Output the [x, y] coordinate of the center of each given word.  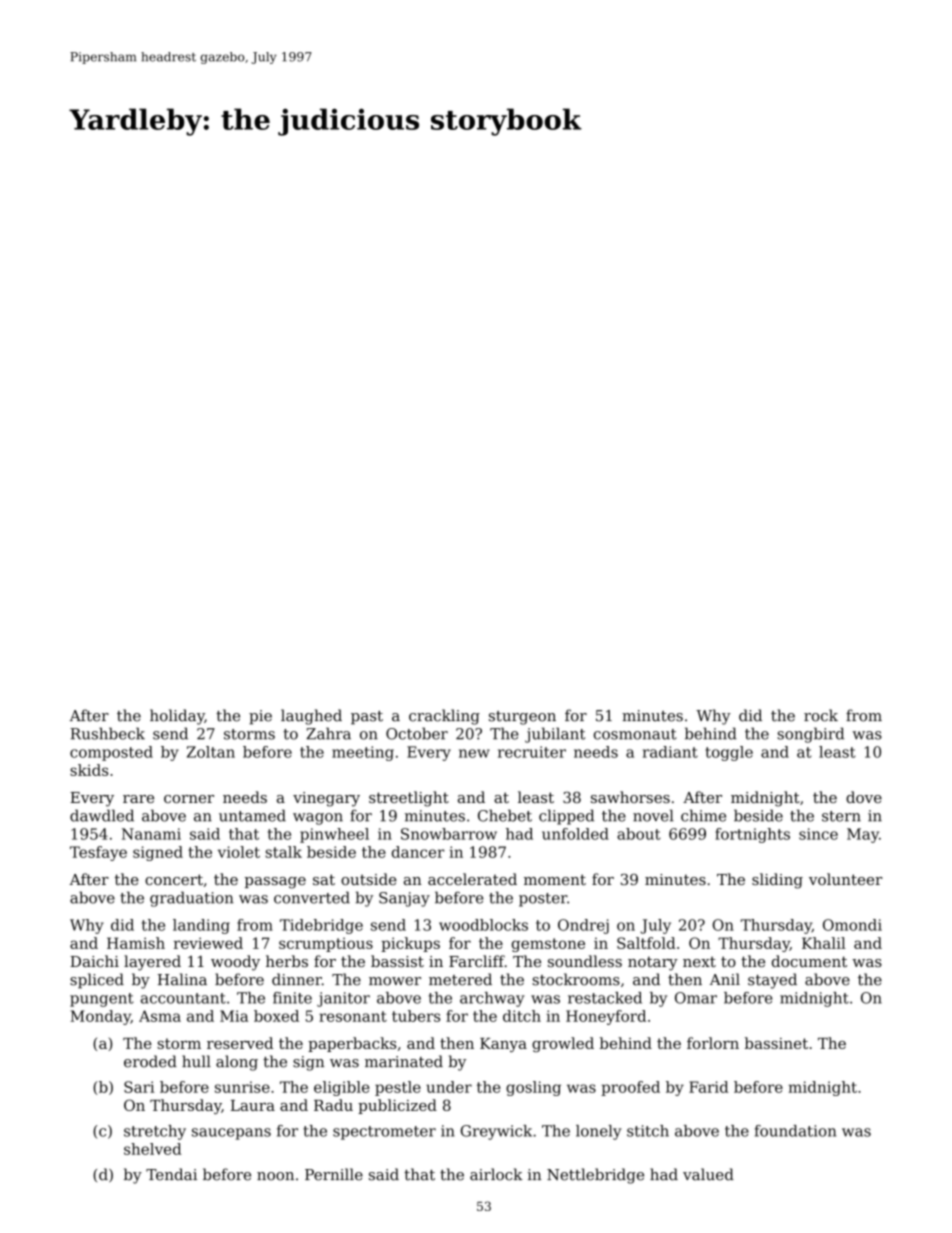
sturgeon [522, 718]
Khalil [824, 943]
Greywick [496, 1132]
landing [201, 926]
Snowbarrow [449, 834]
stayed [772, 981]
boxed [276, 1016]
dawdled [102, 815]
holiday [177, 717]
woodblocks [483, 925]
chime [703, 815]
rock [821, 715]
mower [395, 981]
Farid [708, 1087]
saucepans [231, 1134]
